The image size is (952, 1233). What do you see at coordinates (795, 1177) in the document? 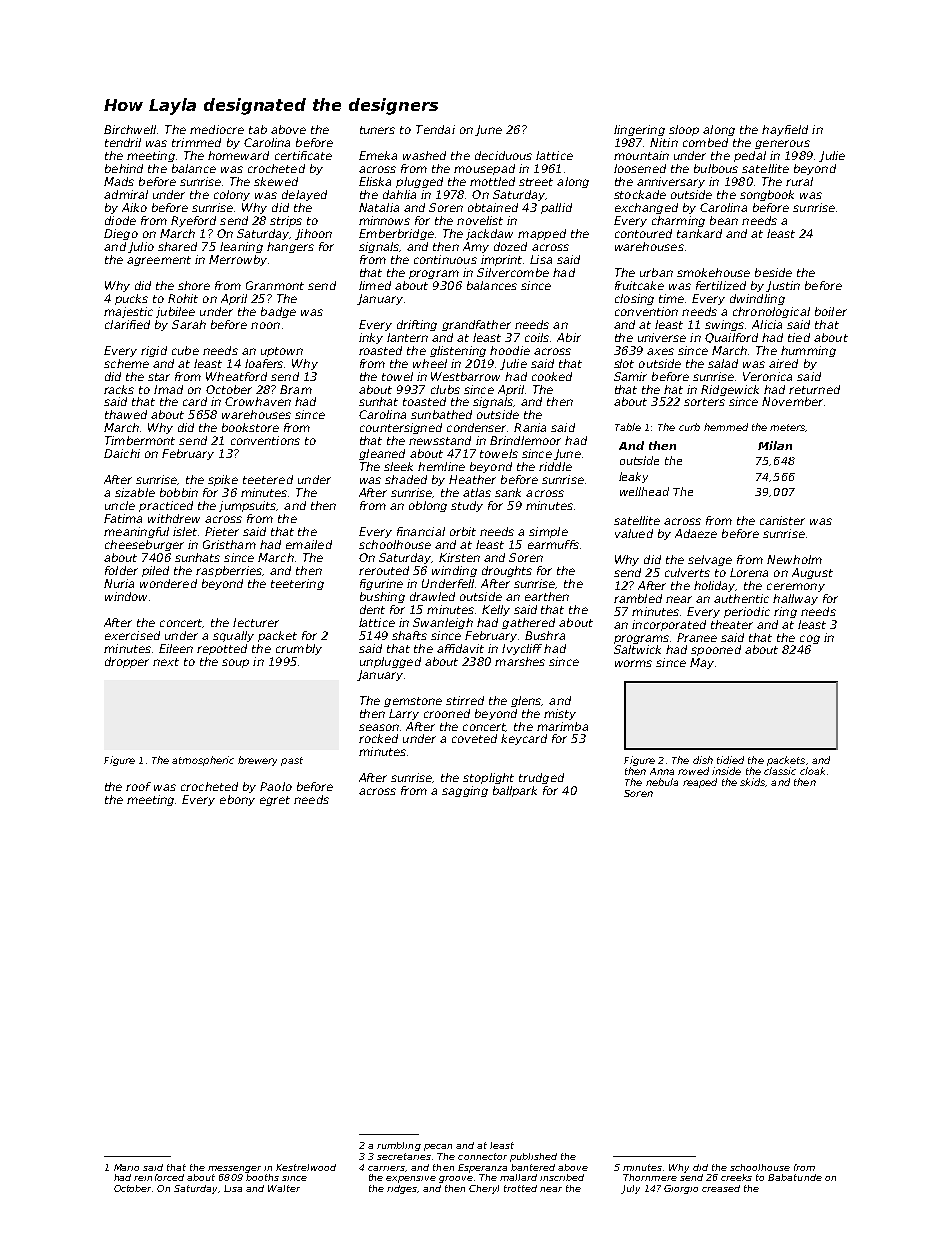
I see `Babatunde` at bounding box center [795, 1177].
